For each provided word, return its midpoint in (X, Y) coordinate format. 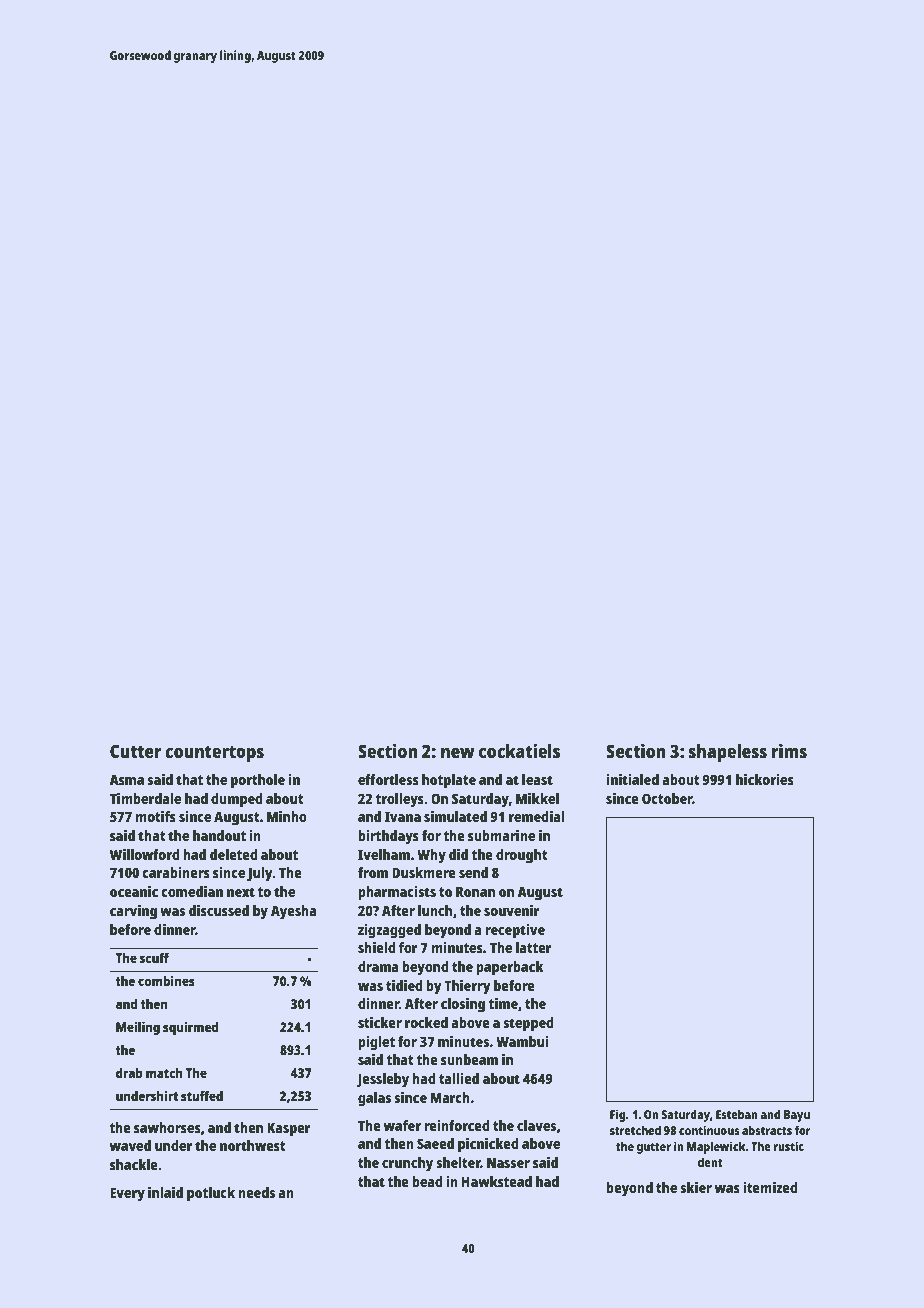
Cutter (135, 751)
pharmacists (397, 893)
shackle (134, 1164)
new (458, 753)
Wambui (522, 1041)
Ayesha (294, 912)
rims (789, 750)
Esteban (737, 1114)
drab (129, 1072)
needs (256, 1192)
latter (534, 947)
